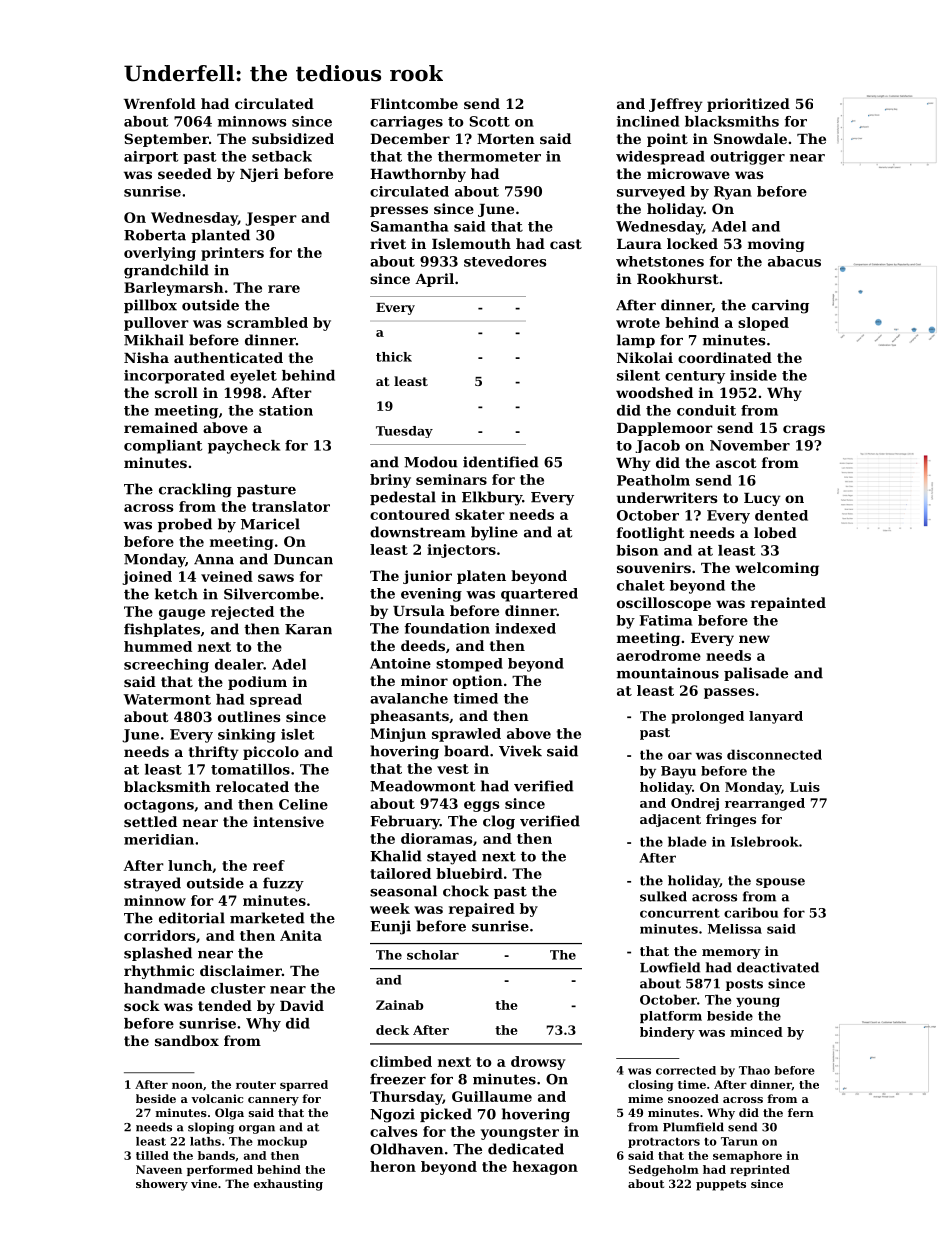 The width and height of the page is (952, 1233). Describe the element at coordinates (147, 578) in the page. I see `joined` at that location.
